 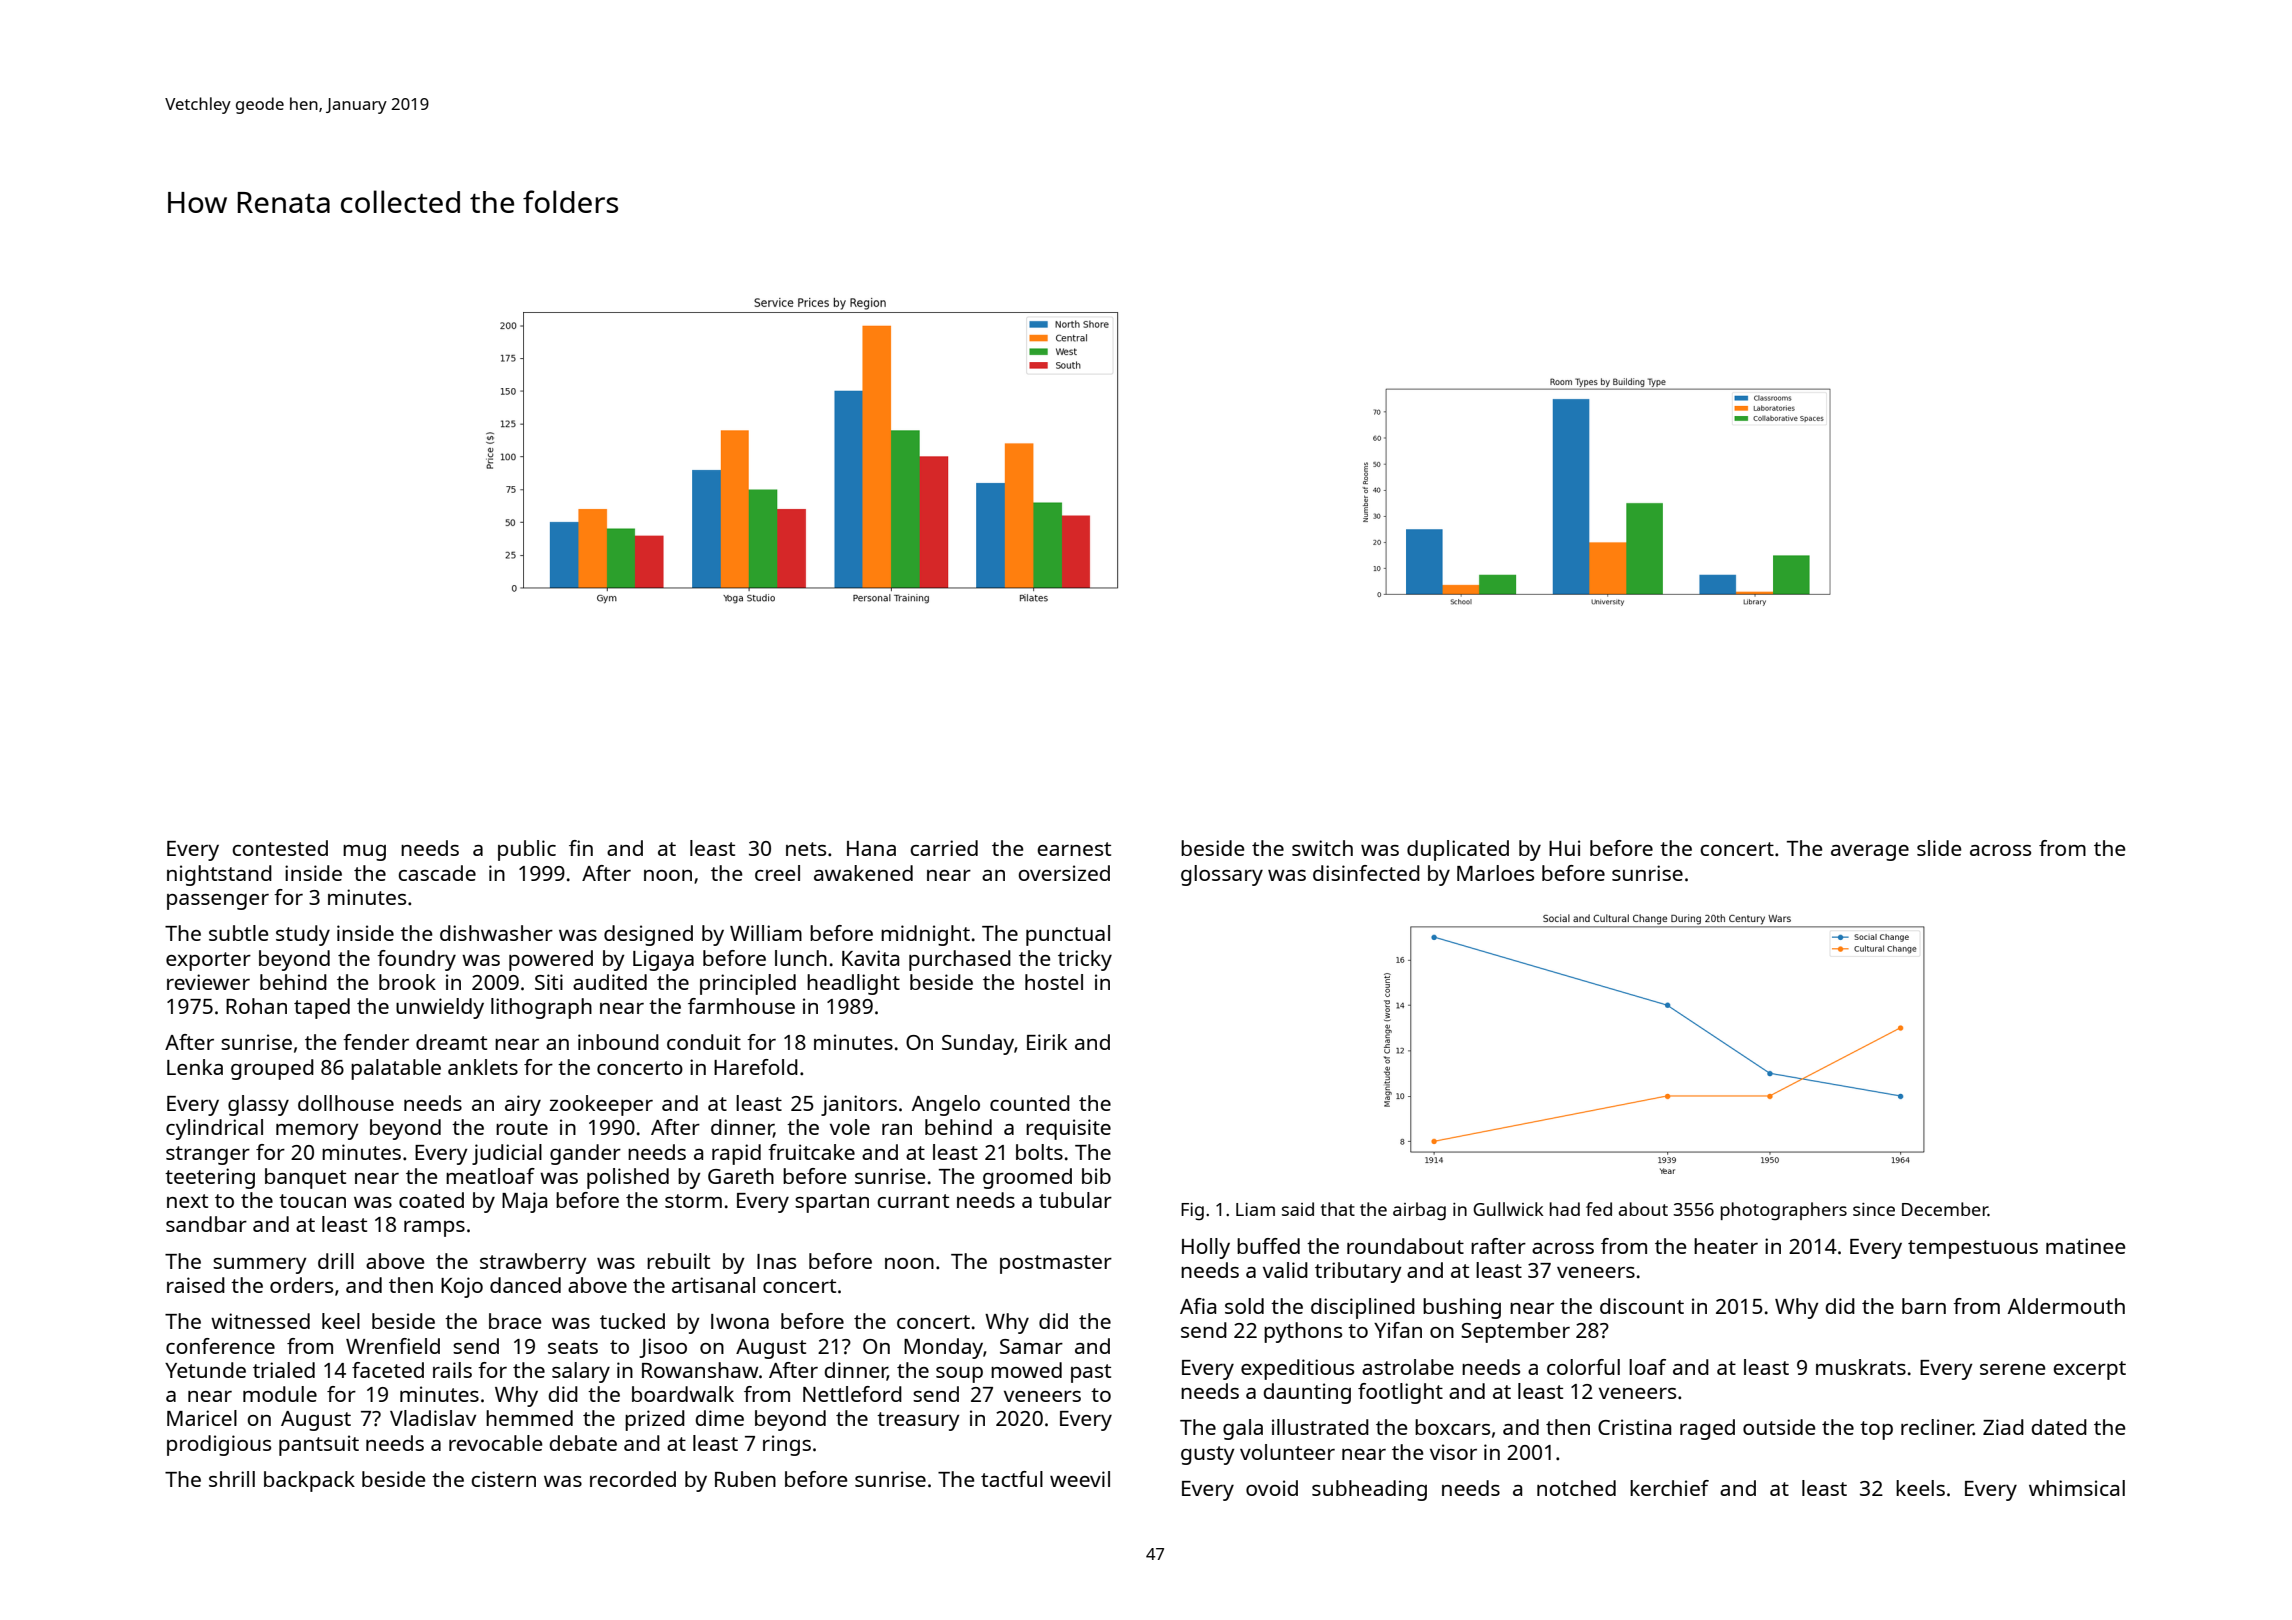 What do you see at coordinates (1096, 1176) in the screenshot?
I see `bib` at bounding box center [1096, 1176].
